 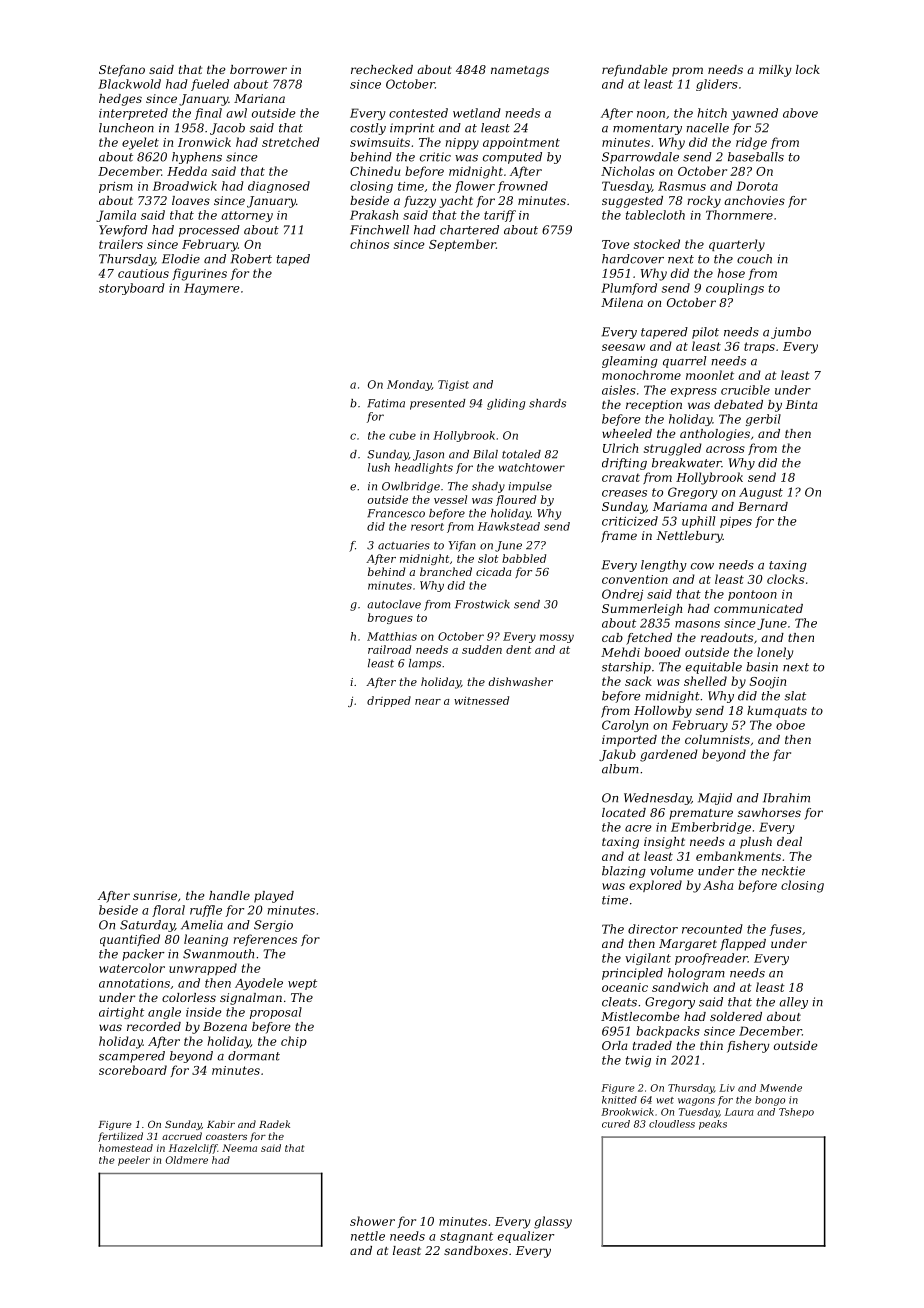 What do you see at coordinates (557, 638) in the image?
I see `mossy` at bounding box center [557, 638].
